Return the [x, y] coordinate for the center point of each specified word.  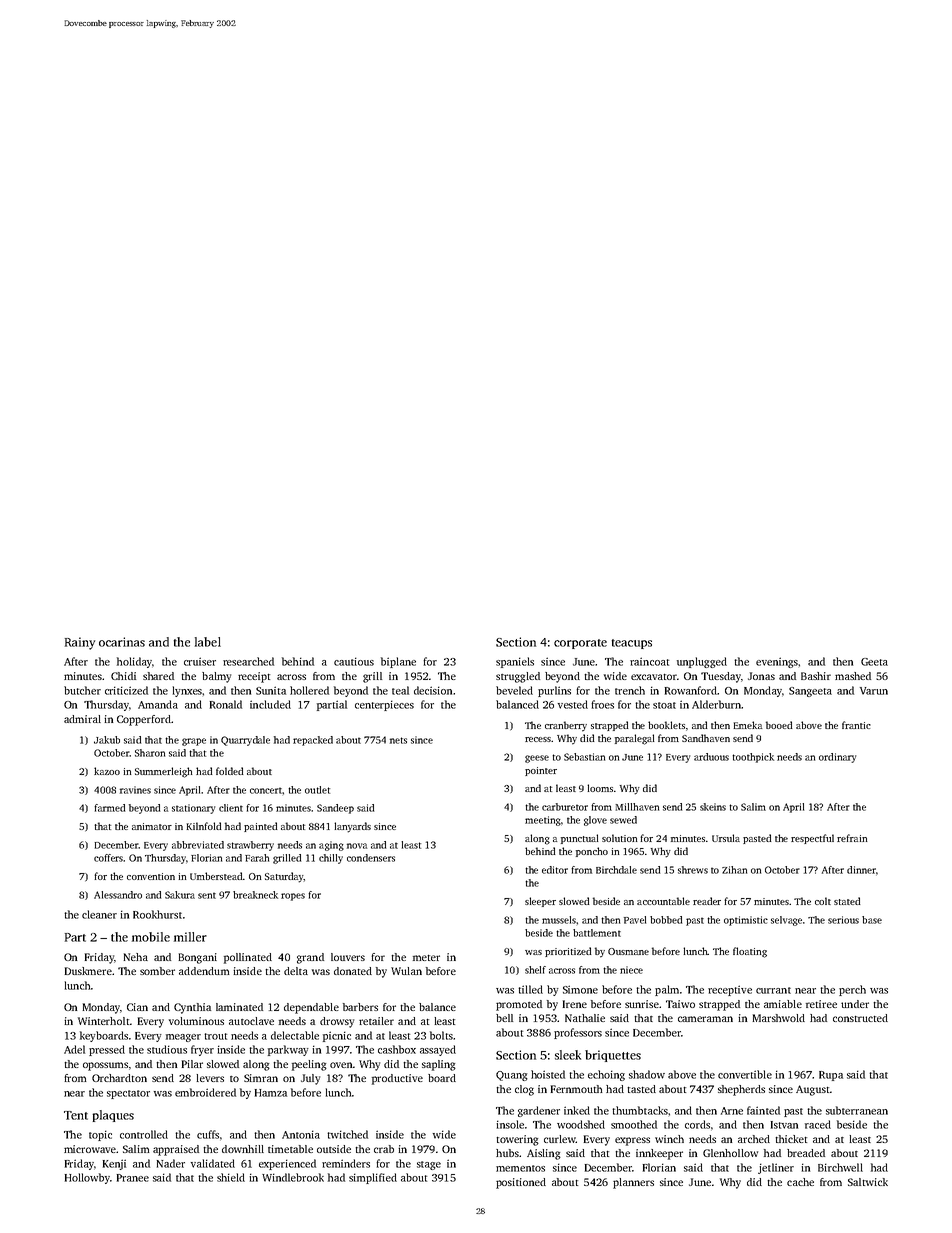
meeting [543, 821]
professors [578, 1033]
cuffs [208, 1134]
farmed [109, 808]
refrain [852, 838]
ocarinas [122, 642]
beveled [514, 690]
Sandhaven [706, 738]
